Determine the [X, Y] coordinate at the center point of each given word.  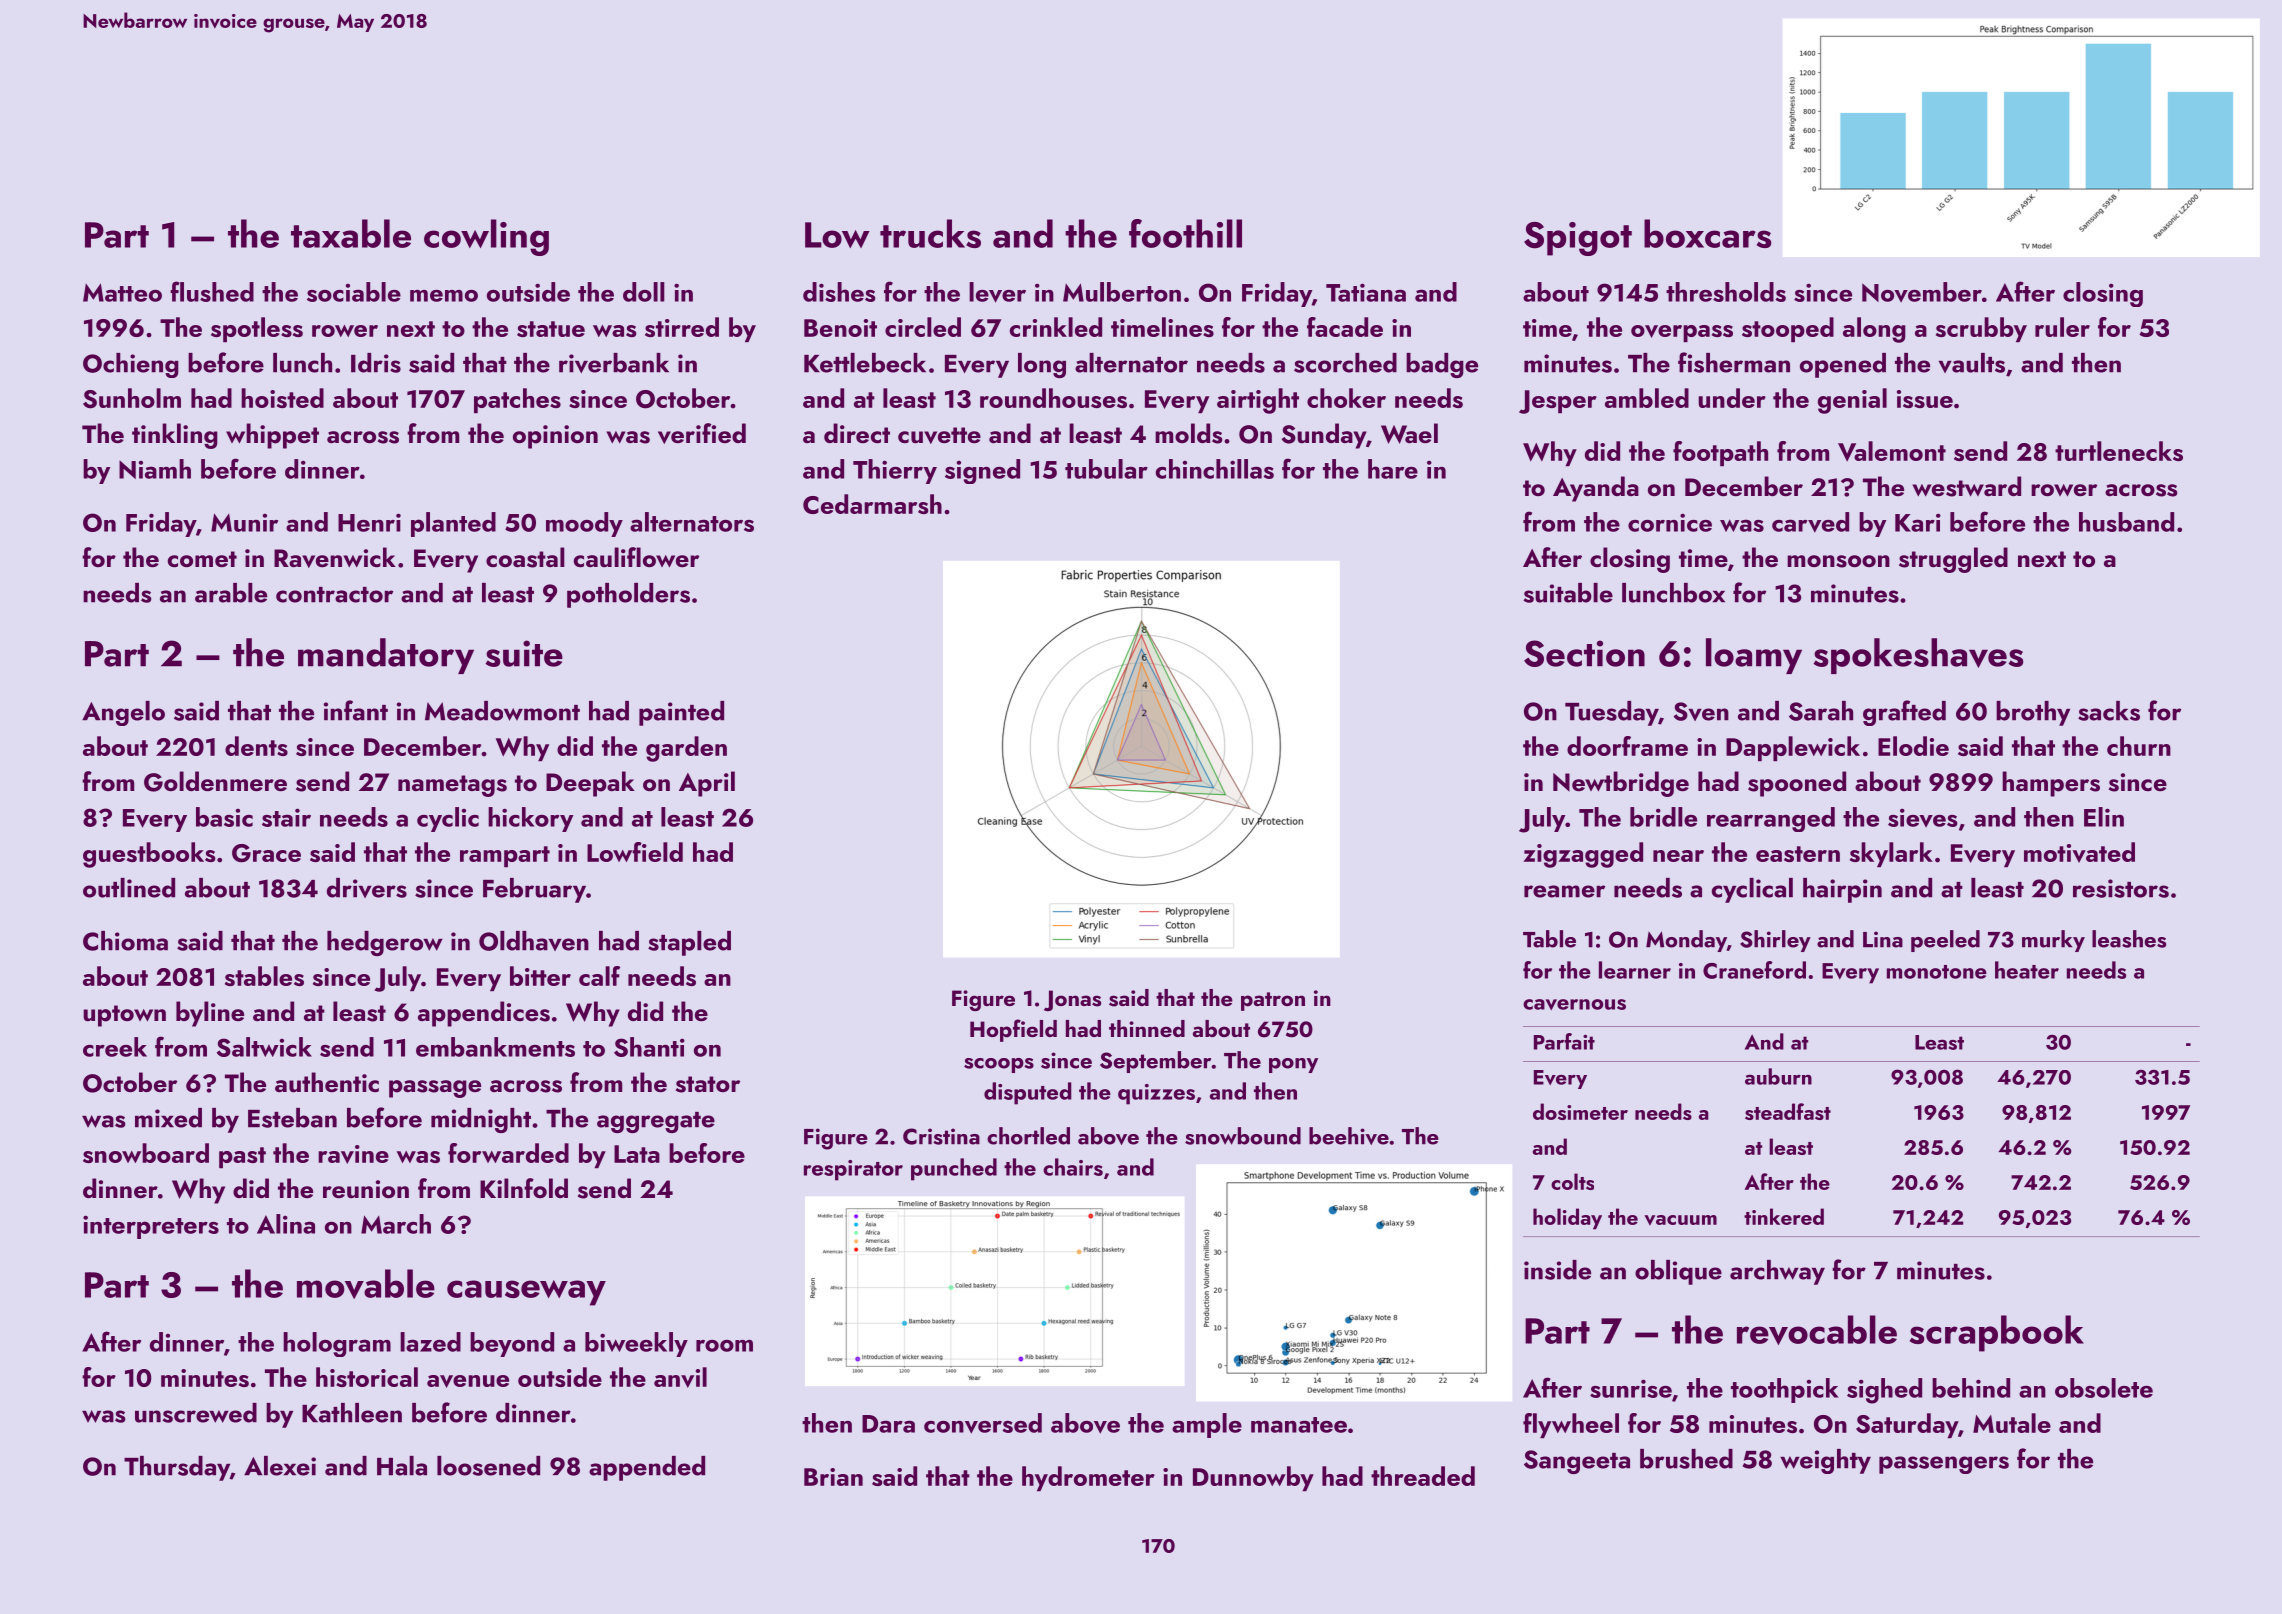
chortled [1028, 1136]
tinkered [1784, 1216]
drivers [367, 888]
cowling [486, 237]
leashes [2129, 939]
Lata [637, 1154]
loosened [488, 1466]
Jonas [1072, 1000]
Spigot [1578, 239]
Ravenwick [335, 557]
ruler [2062, 327]
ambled [1647, 398]
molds [1188, 433]
